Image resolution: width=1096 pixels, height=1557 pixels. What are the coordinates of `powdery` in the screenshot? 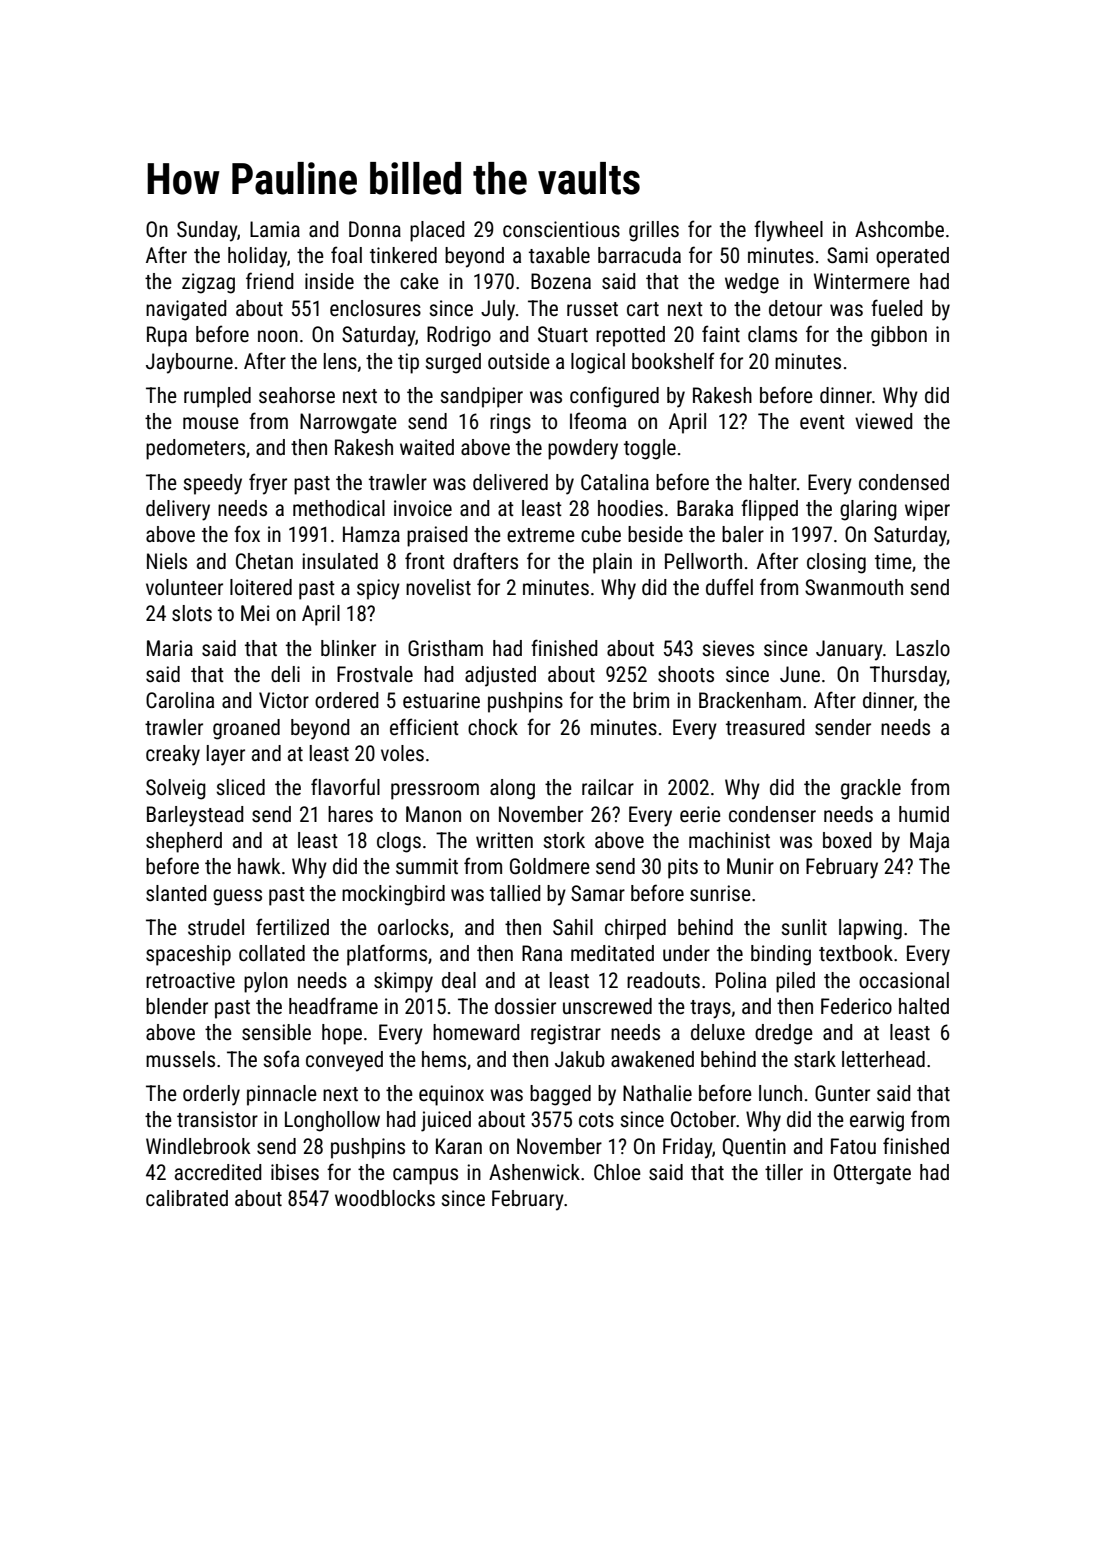 It's located at (583, 449).
